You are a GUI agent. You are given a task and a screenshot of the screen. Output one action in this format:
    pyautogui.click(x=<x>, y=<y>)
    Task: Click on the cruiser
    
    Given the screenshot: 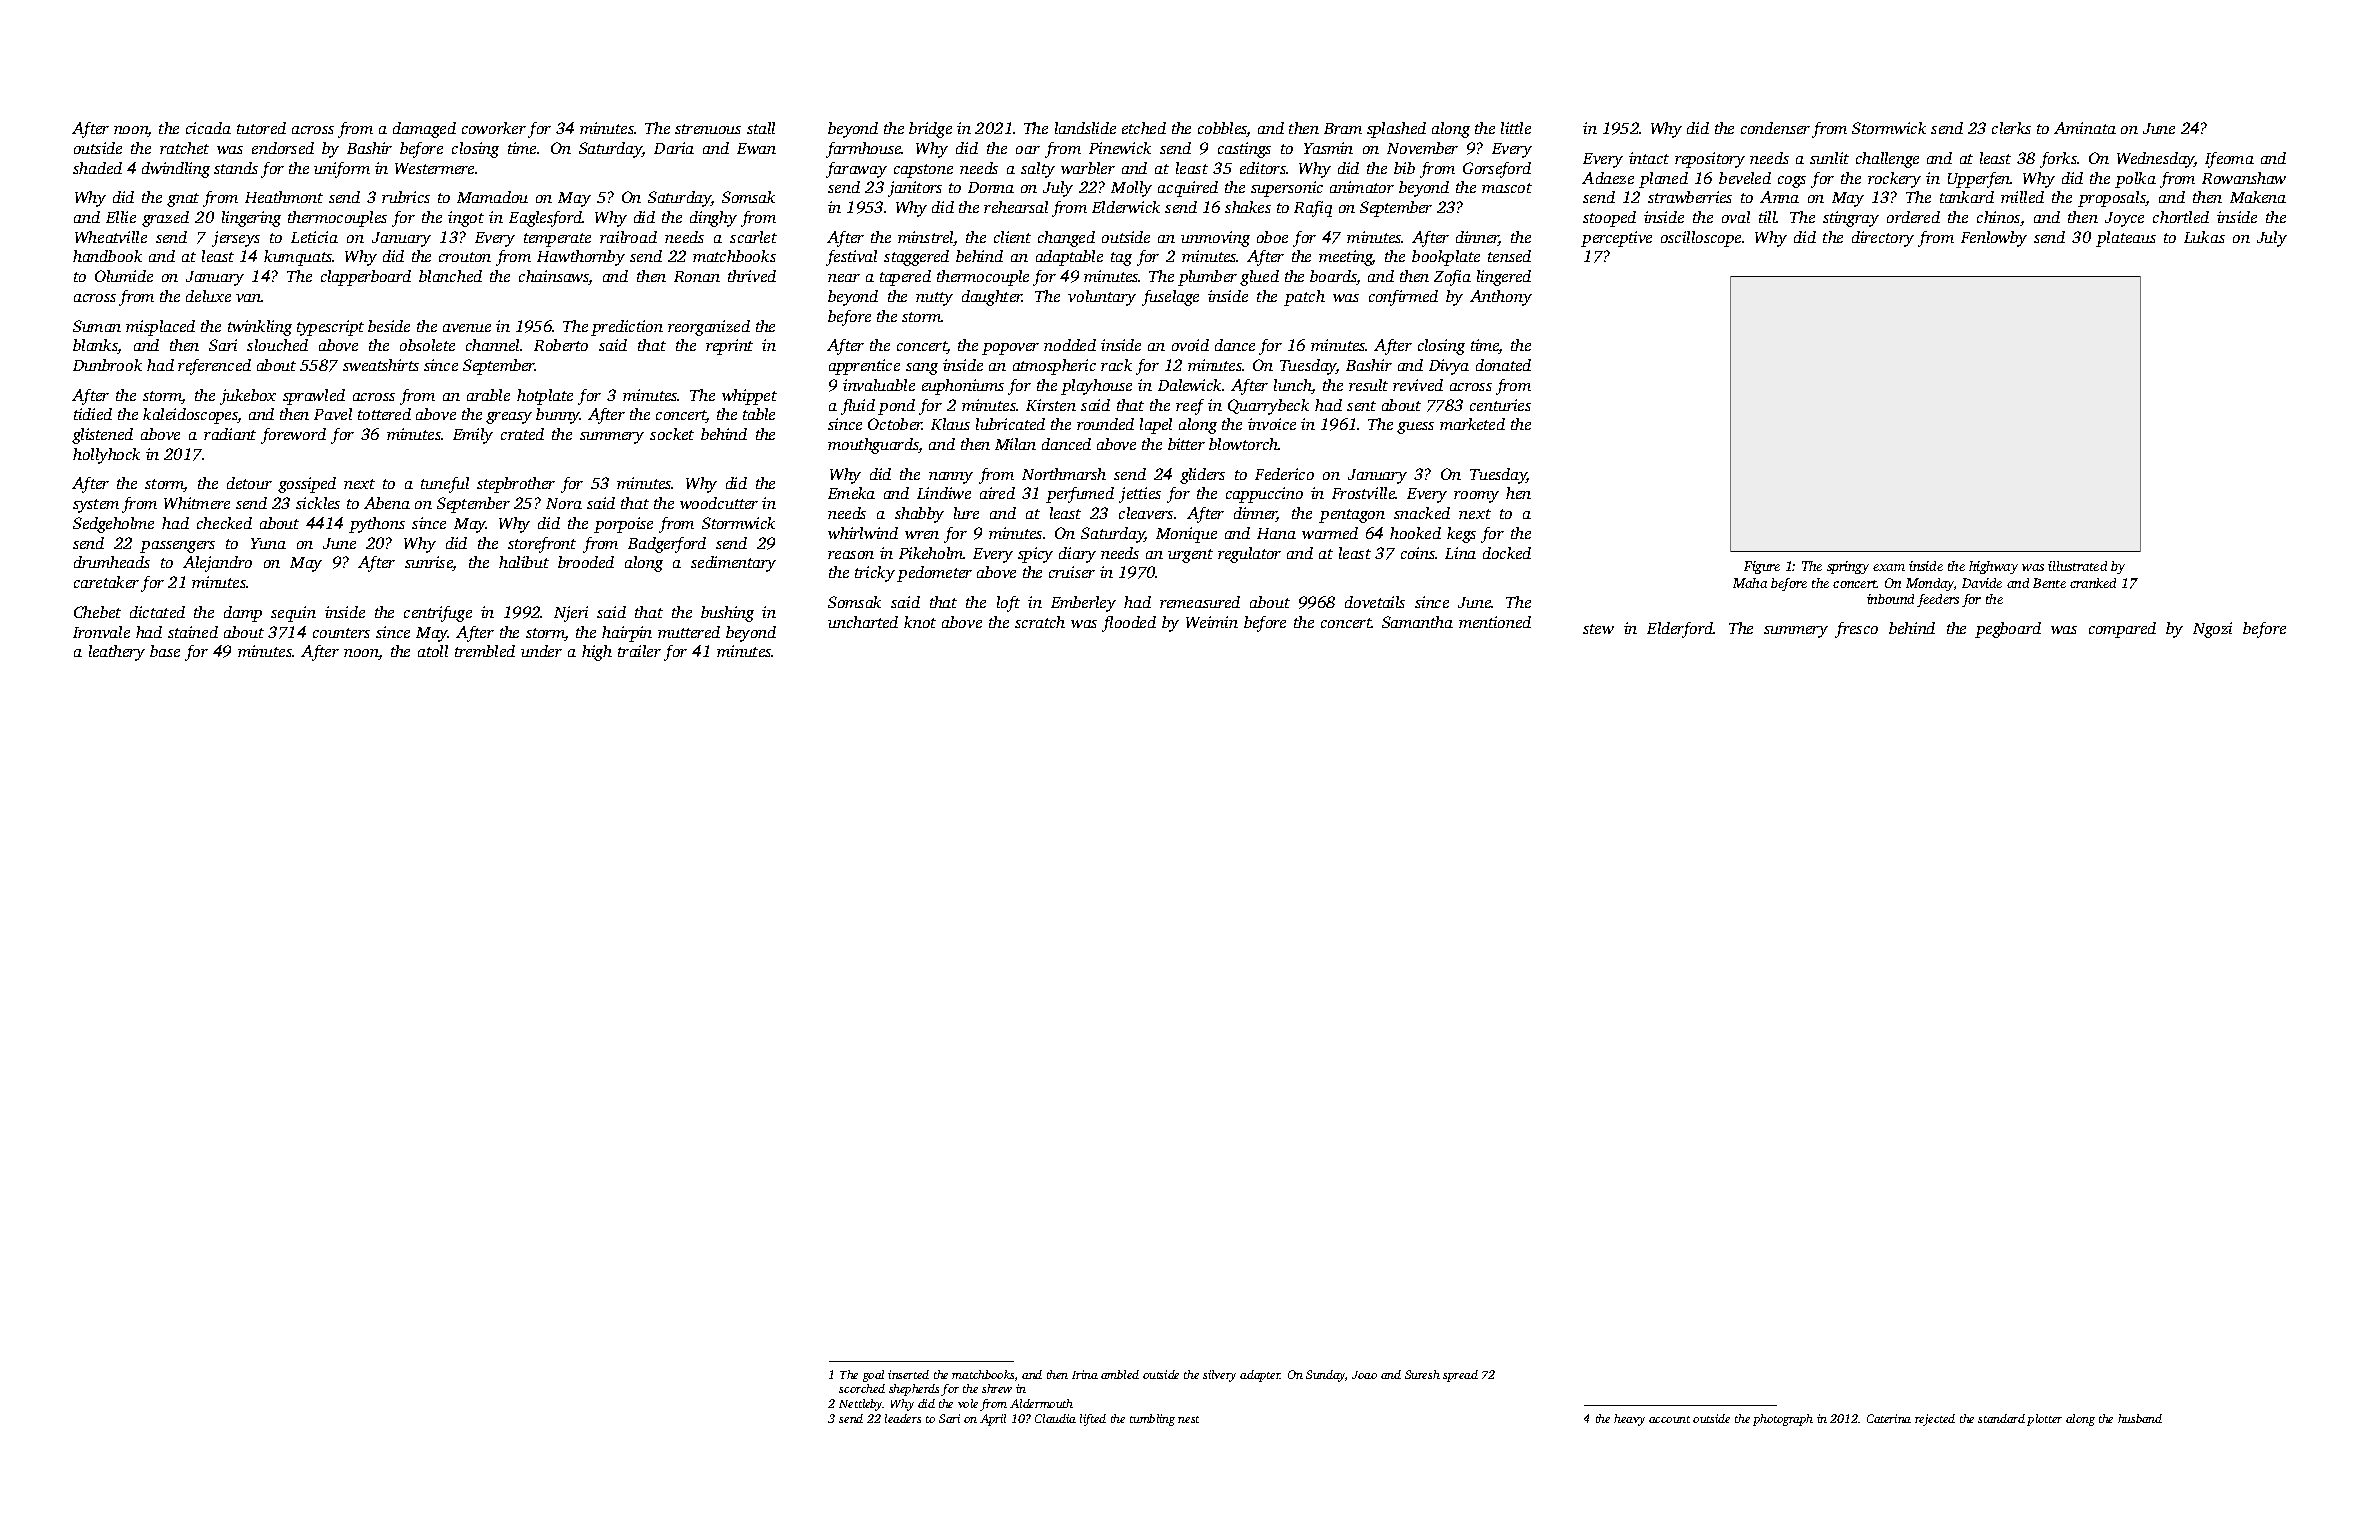 What is the action you would take?
    pyautogui.click(x=1072, y=572)
